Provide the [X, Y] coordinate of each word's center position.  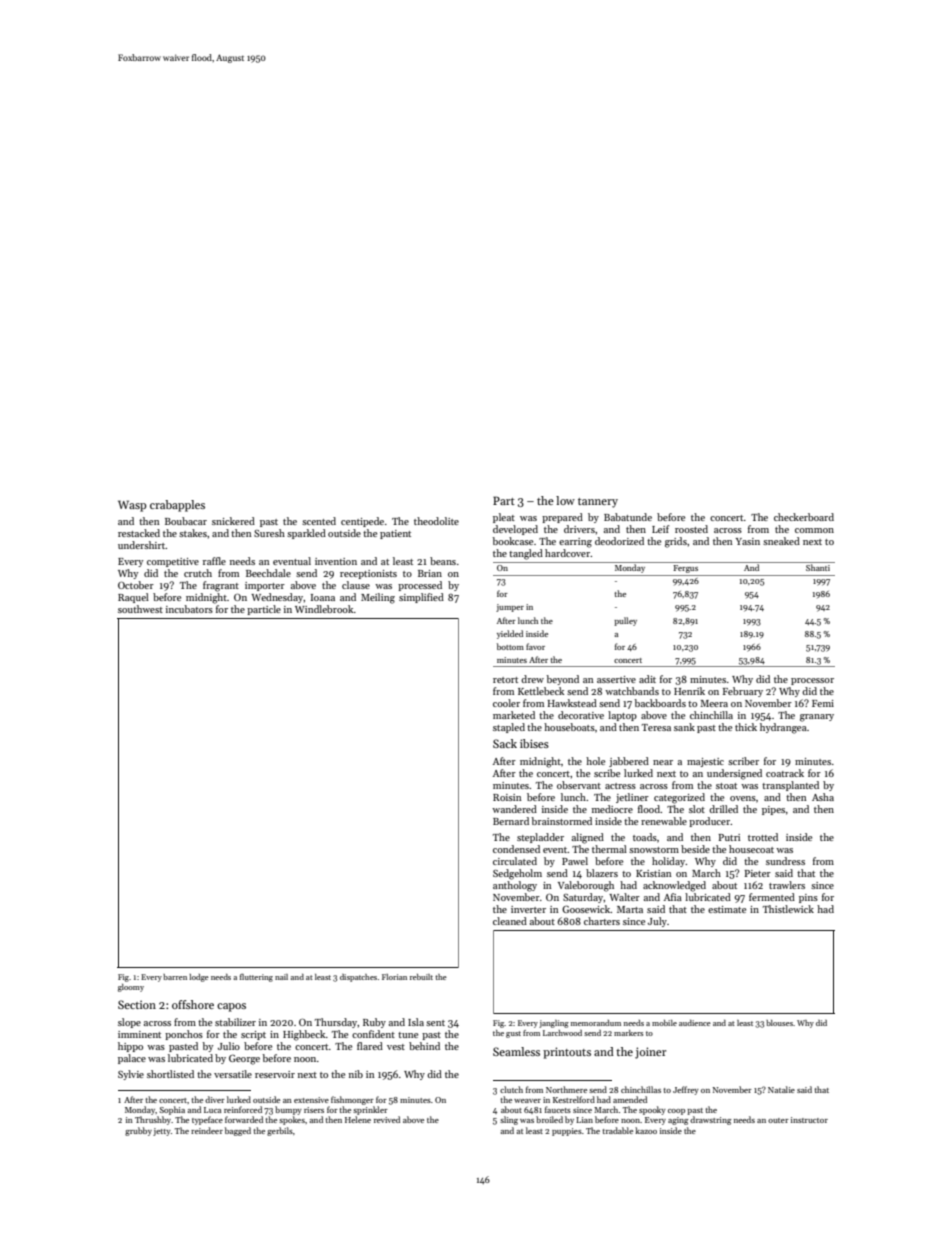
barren [175, 977]
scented [319, 521]
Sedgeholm [517, 874]
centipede [362, 522]
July [657, 922]
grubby [138, 1131]
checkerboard [804, 517]
